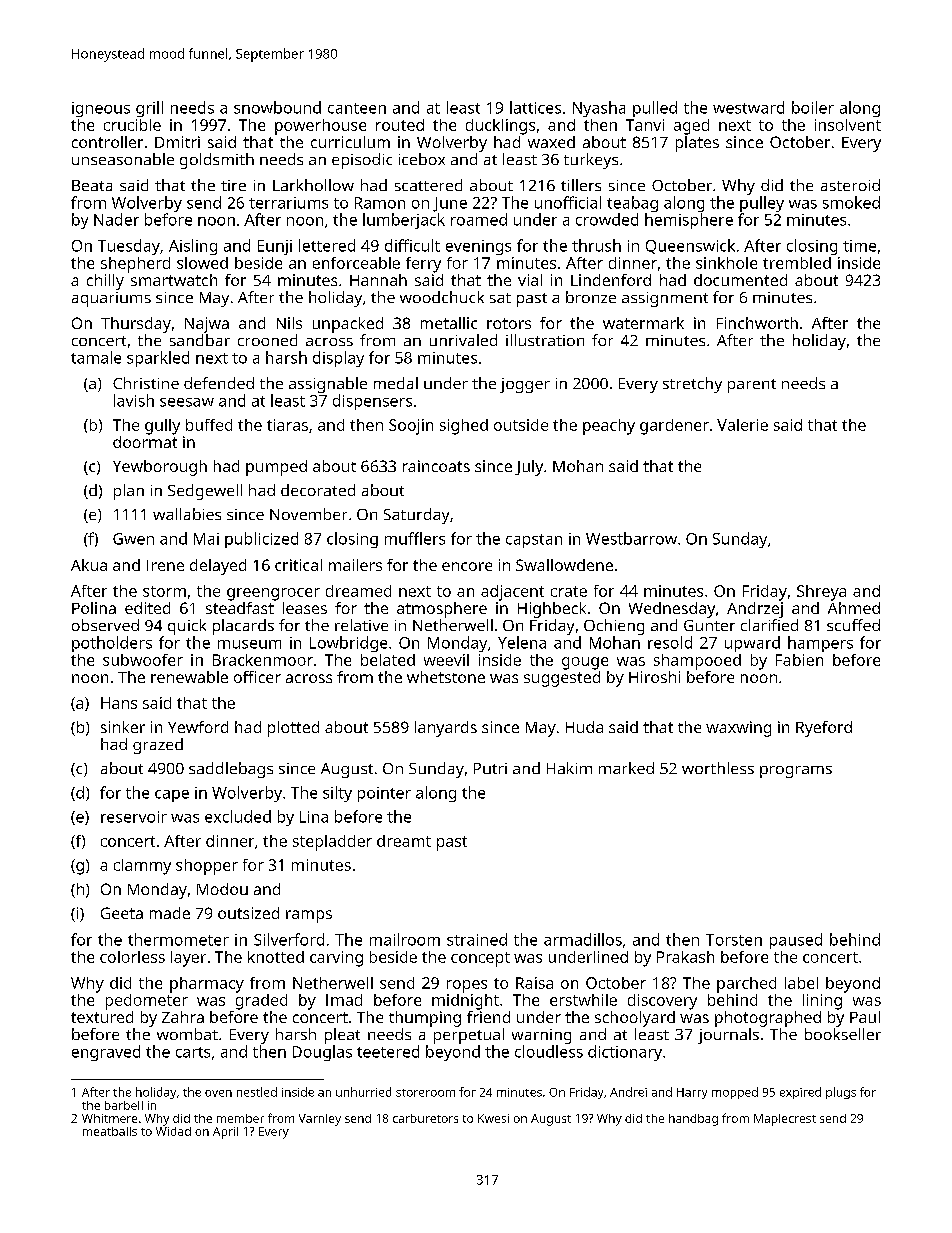 The width and height of the screenshot is (952, 1233). What do you see at coordinates (158, 359) in the screenshot?
I see `sparkled` at bounding box center [158, 359].
